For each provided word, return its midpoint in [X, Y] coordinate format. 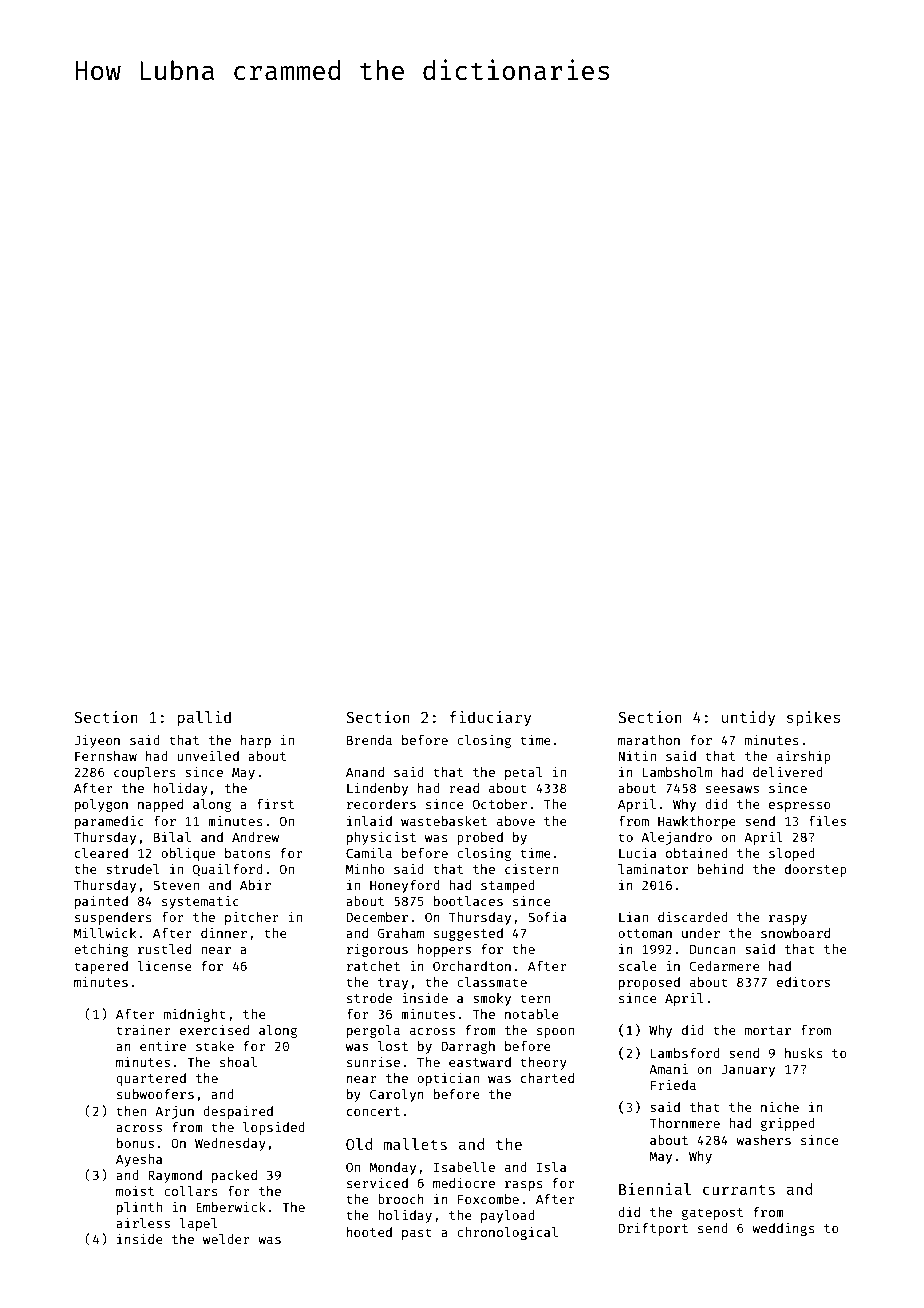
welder [226, 1239]
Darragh [468, 1047]
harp [256, 741]
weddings [783, 1229]
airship [804, 757]
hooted [369, 1232]
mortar [768, 1030]
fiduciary [490, 718]
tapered [101, 967]
